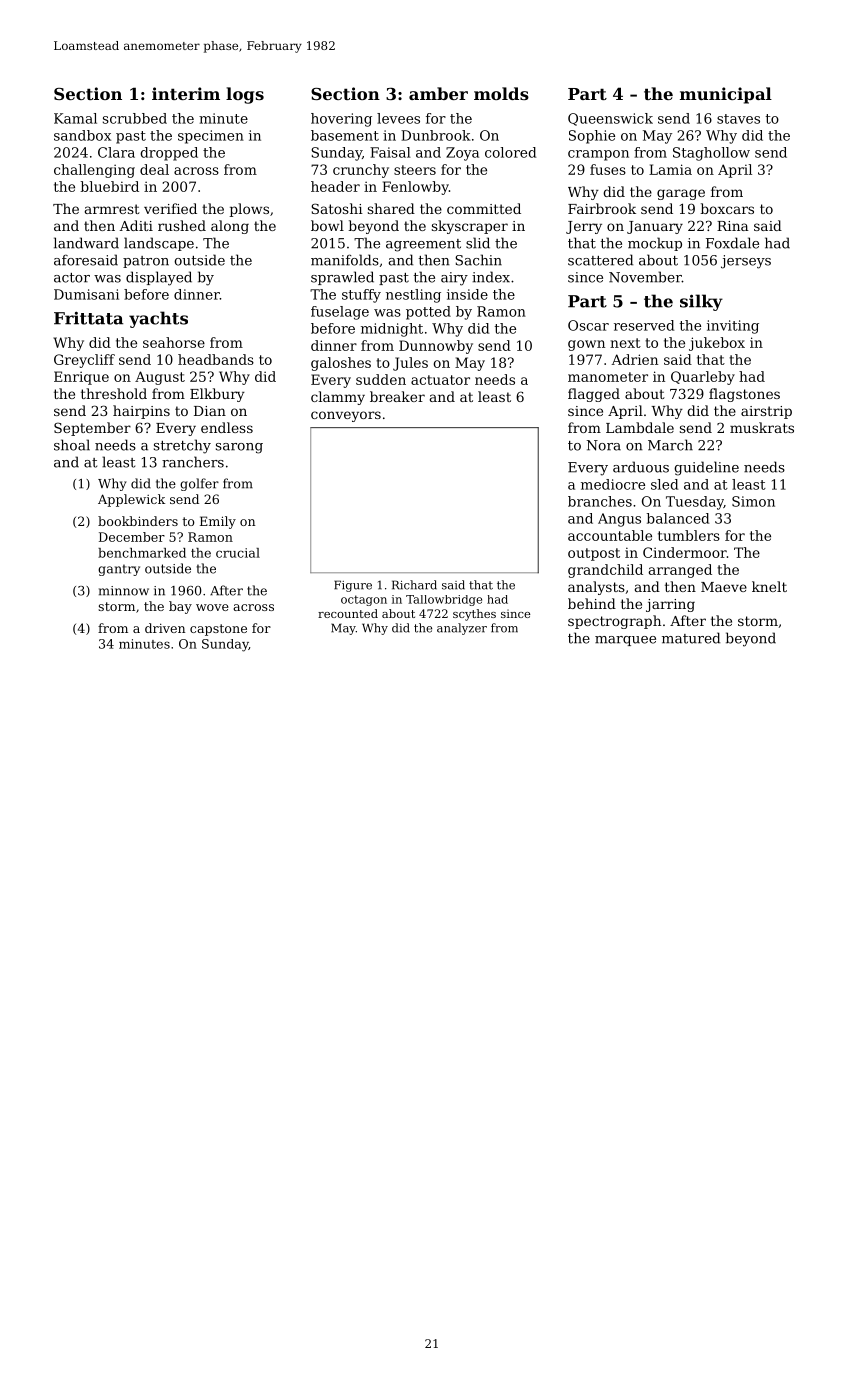 This screenshot has width=849, height=1400. I want to click on conveyors, so click(346, 416).
